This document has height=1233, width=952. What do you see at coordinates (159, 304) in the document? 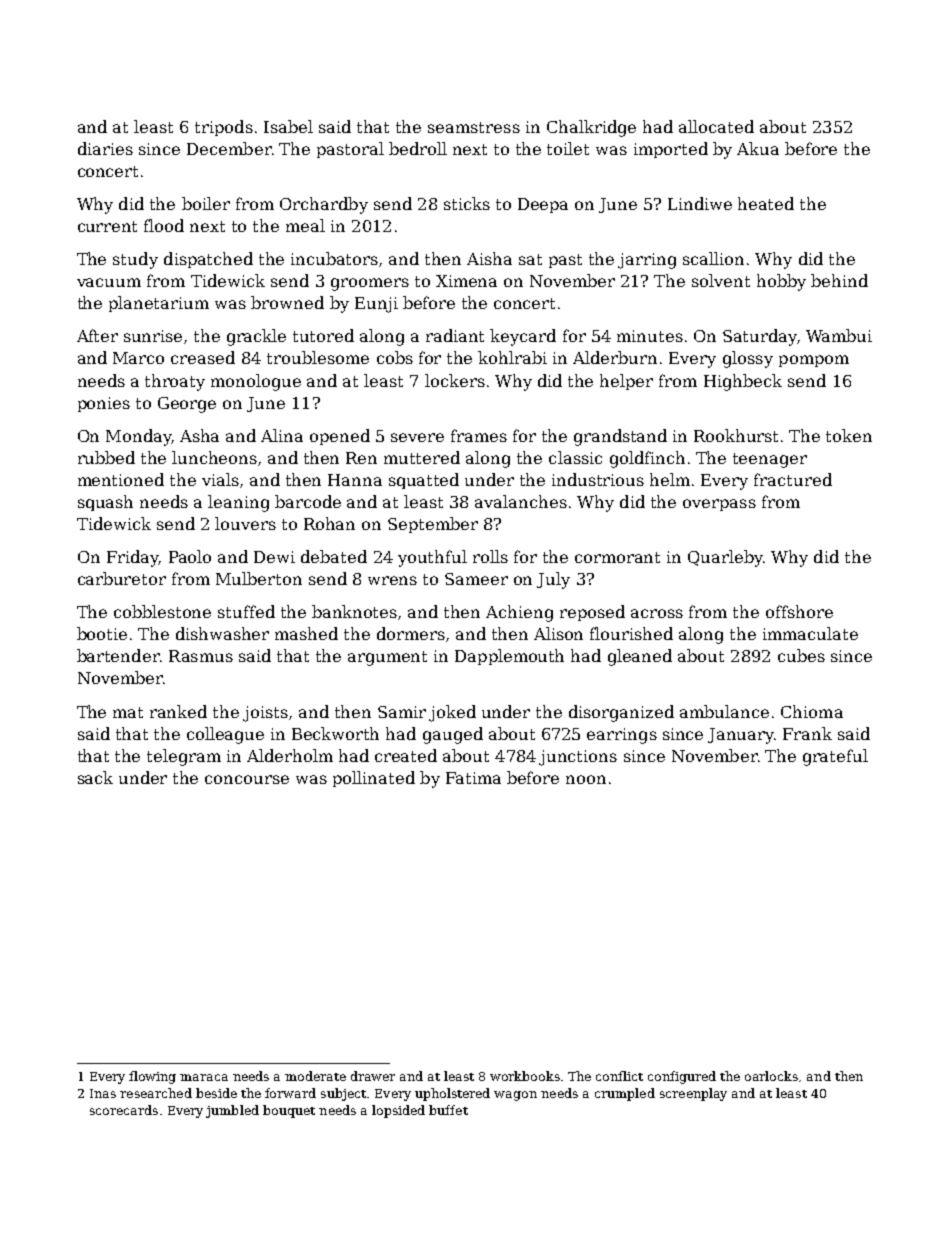
I see `planetarium` at bounding box center [159, 304].
